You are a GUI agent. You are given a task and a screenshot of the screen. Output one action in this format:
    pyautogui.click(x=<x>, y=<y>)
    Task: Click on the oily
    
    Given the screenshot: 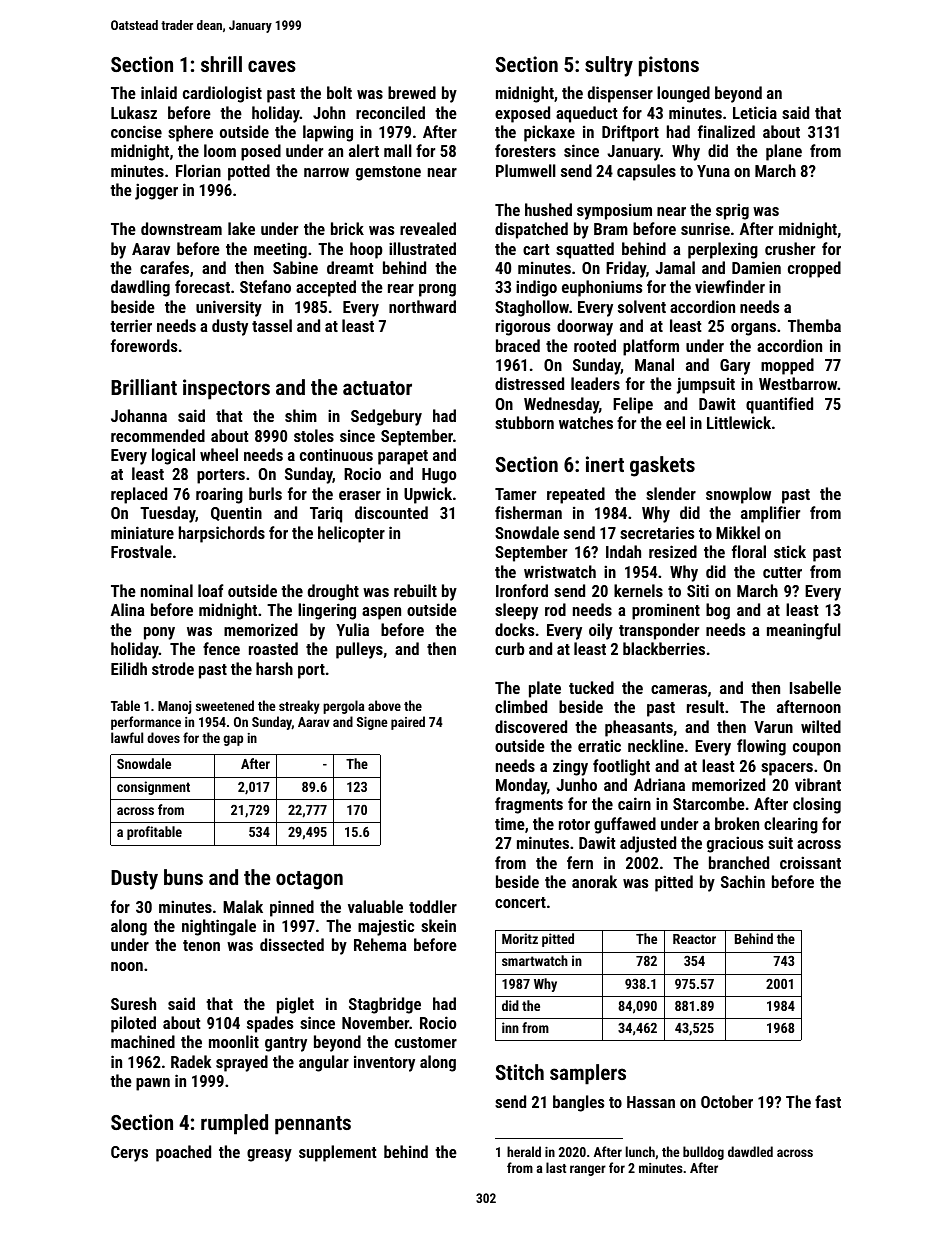 What is the action you would take?
    pyautogui.click(x=601, y=631)
